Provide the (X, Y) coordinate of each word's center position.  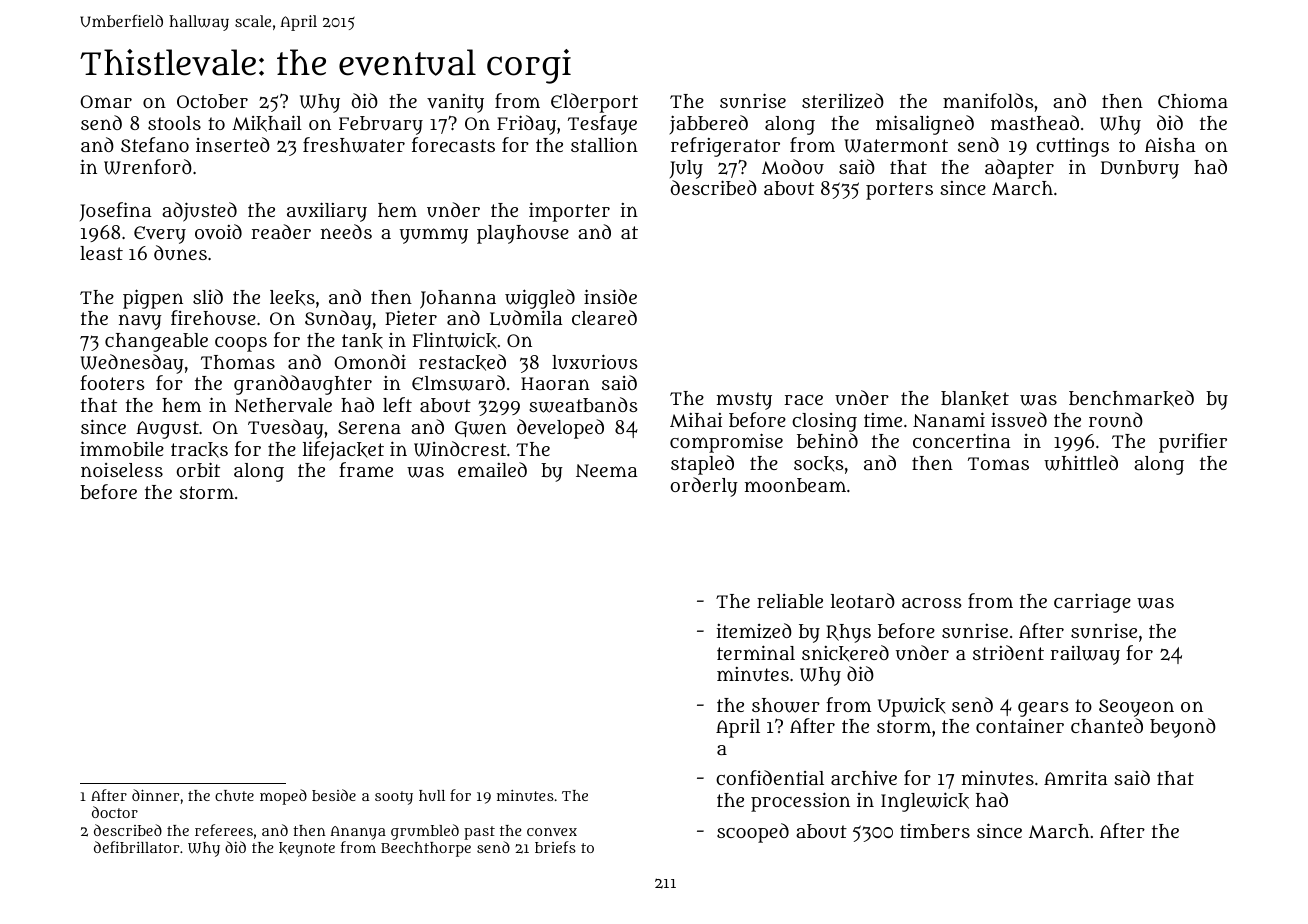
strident (1008, 652)
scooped (753, 833)
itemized (754, 631)
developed (560, 429)
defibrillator (136, 847)
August (167, 430)
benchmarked (1131, 398)
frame (366, 469)
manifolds (988, 100)
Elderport (594, 103)
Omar (106, 101)
